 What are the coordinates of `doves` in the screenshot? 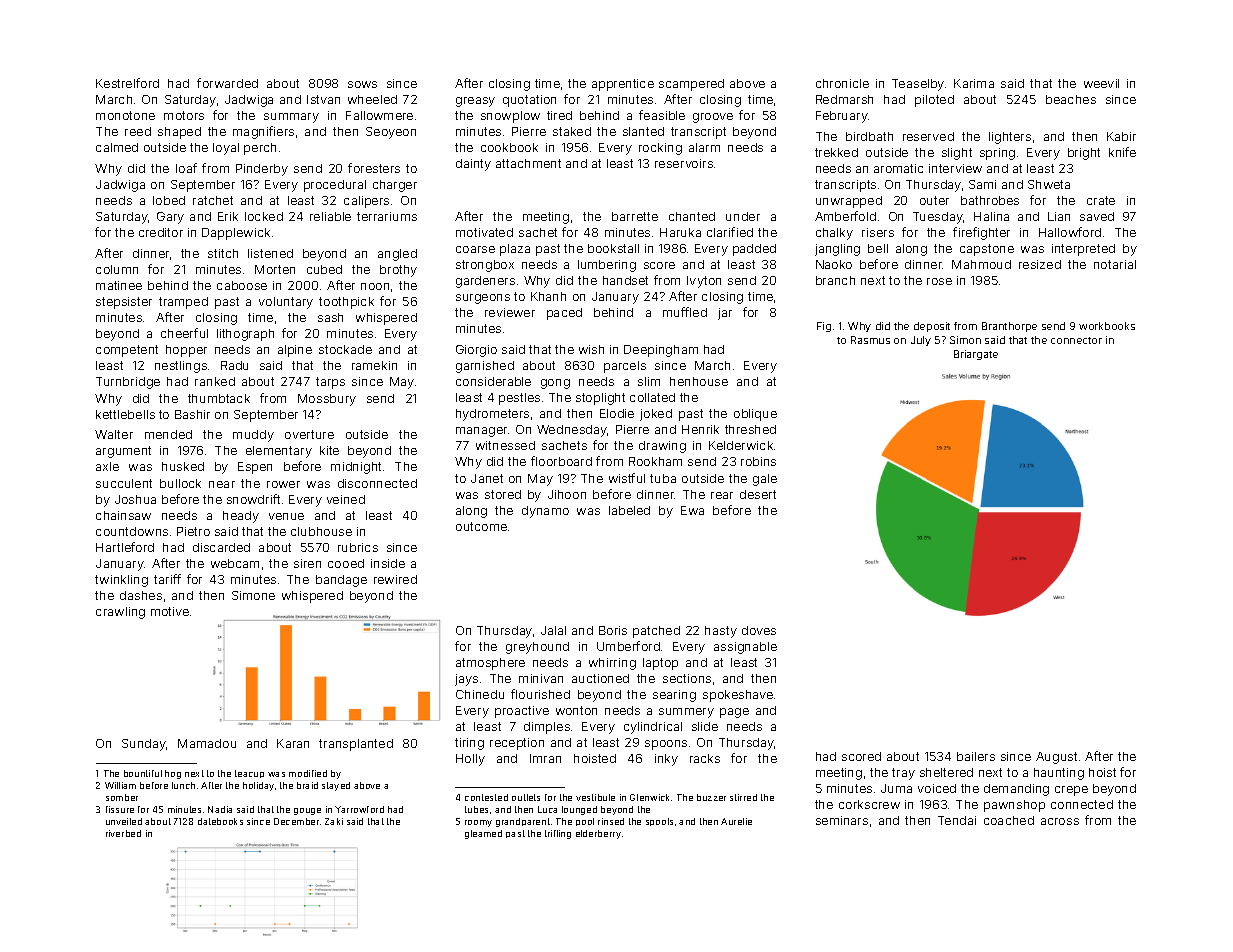 It's located at (759, 630).
